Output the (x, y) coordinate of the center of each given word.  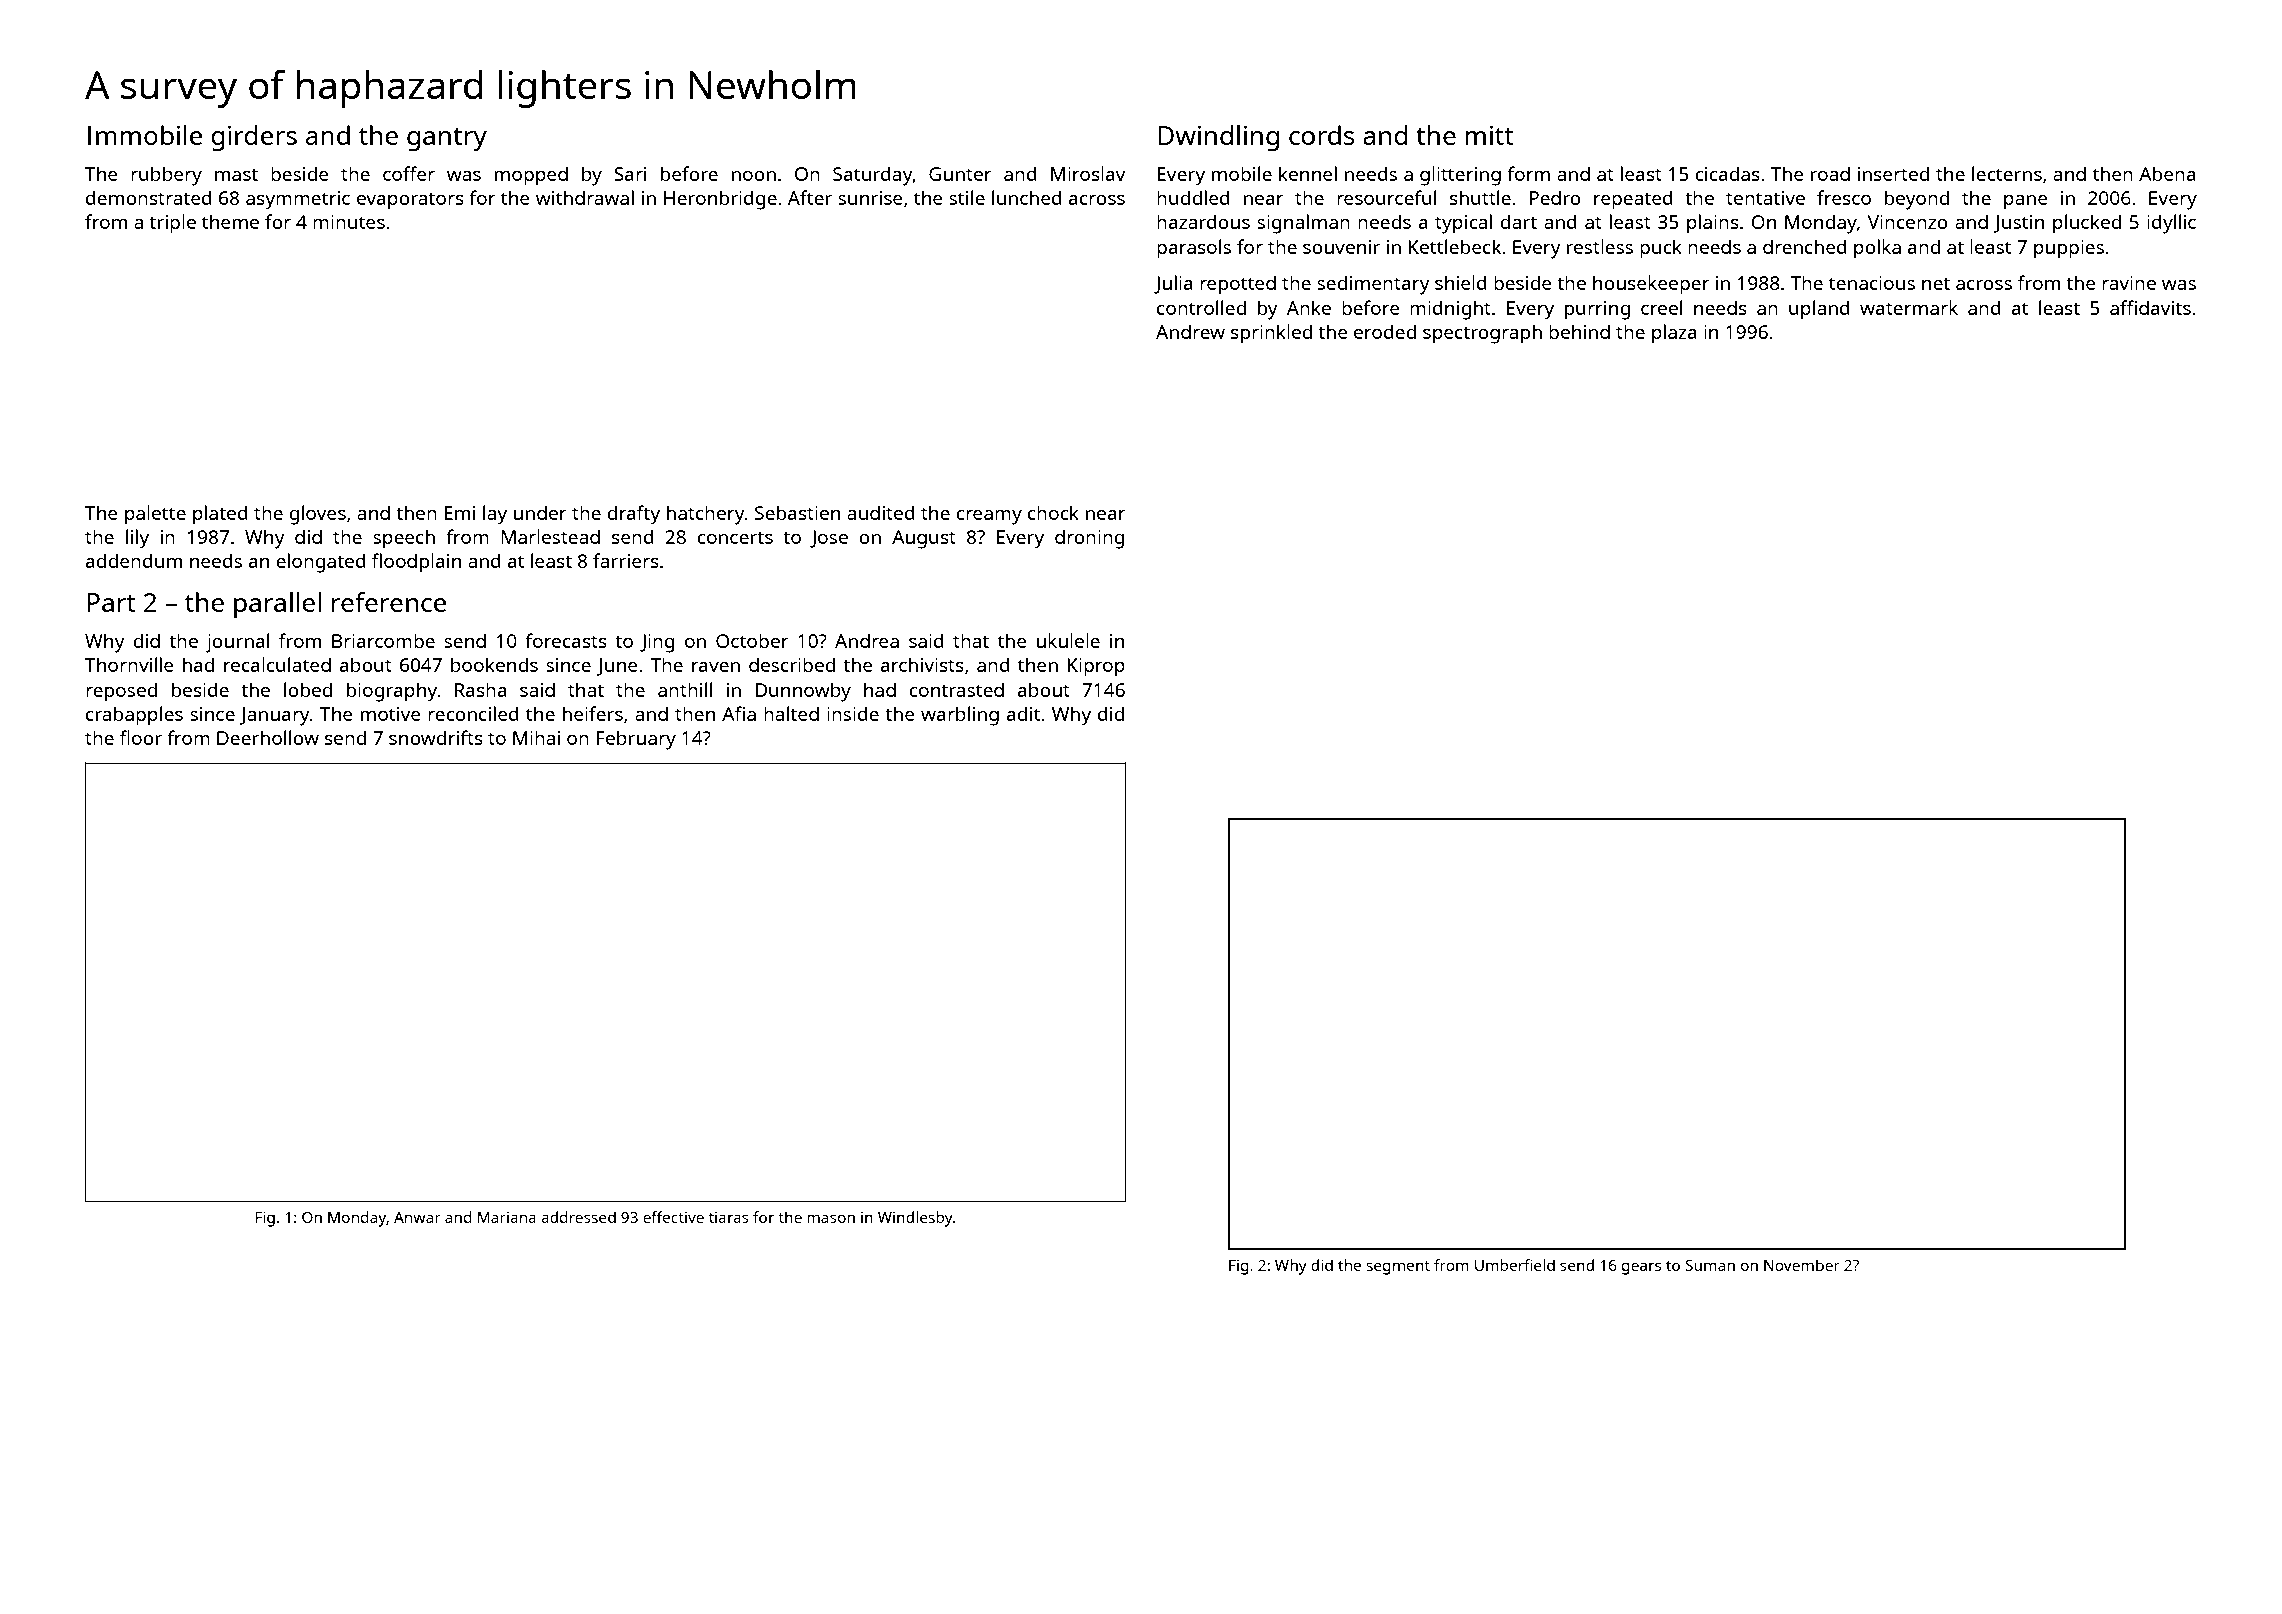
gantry (447, 139)
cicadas (1727, 173)
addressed (578, 1217)
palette (155, 515)
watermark (1909, 307)
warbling (960, 716)
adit (1023, 713)
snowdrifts (436, 737)
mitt (1489, 135)
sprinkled (1271, 334)
